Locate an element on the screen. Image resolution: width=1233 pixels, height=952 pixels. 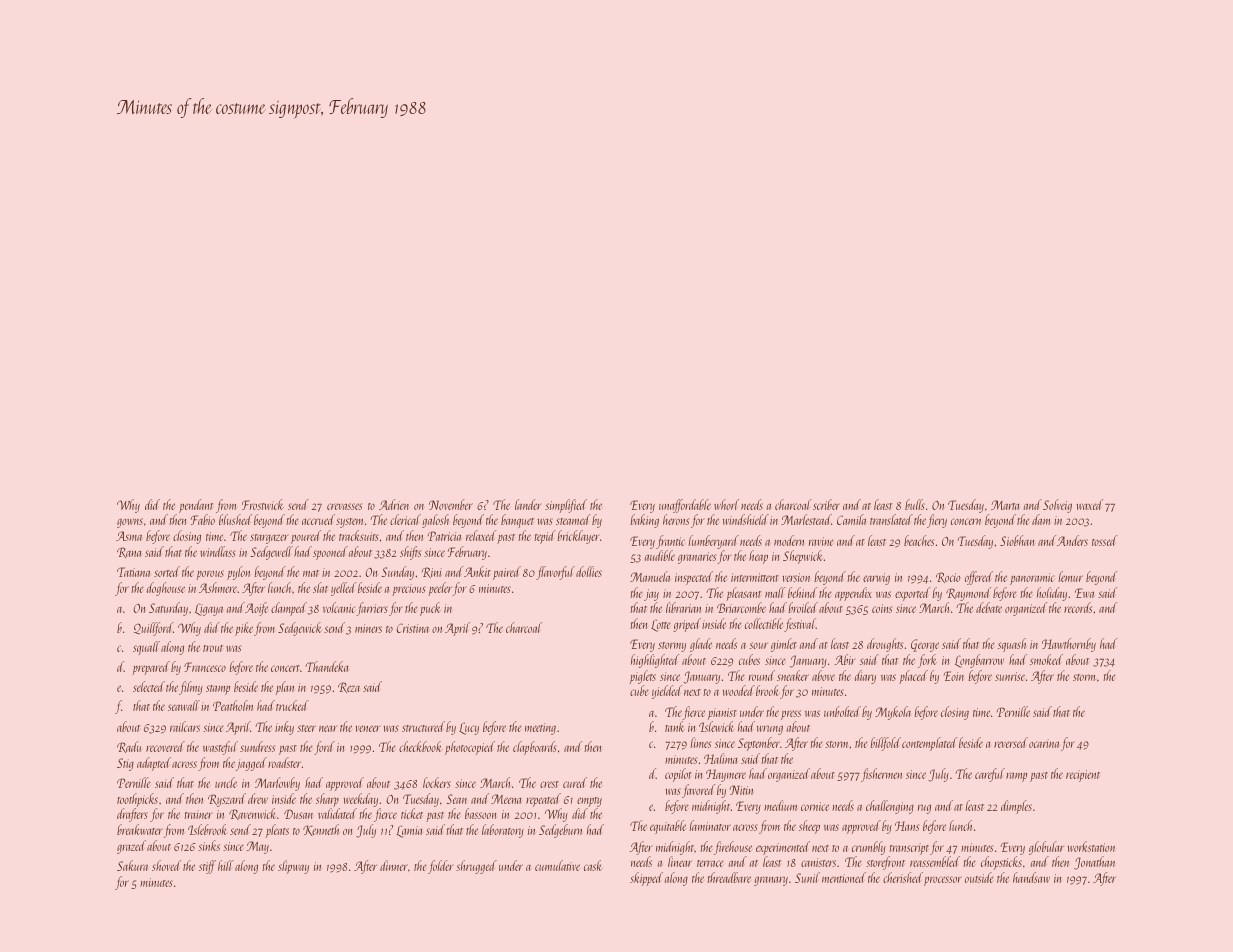
skipped is located at coordinates (646, 879).
